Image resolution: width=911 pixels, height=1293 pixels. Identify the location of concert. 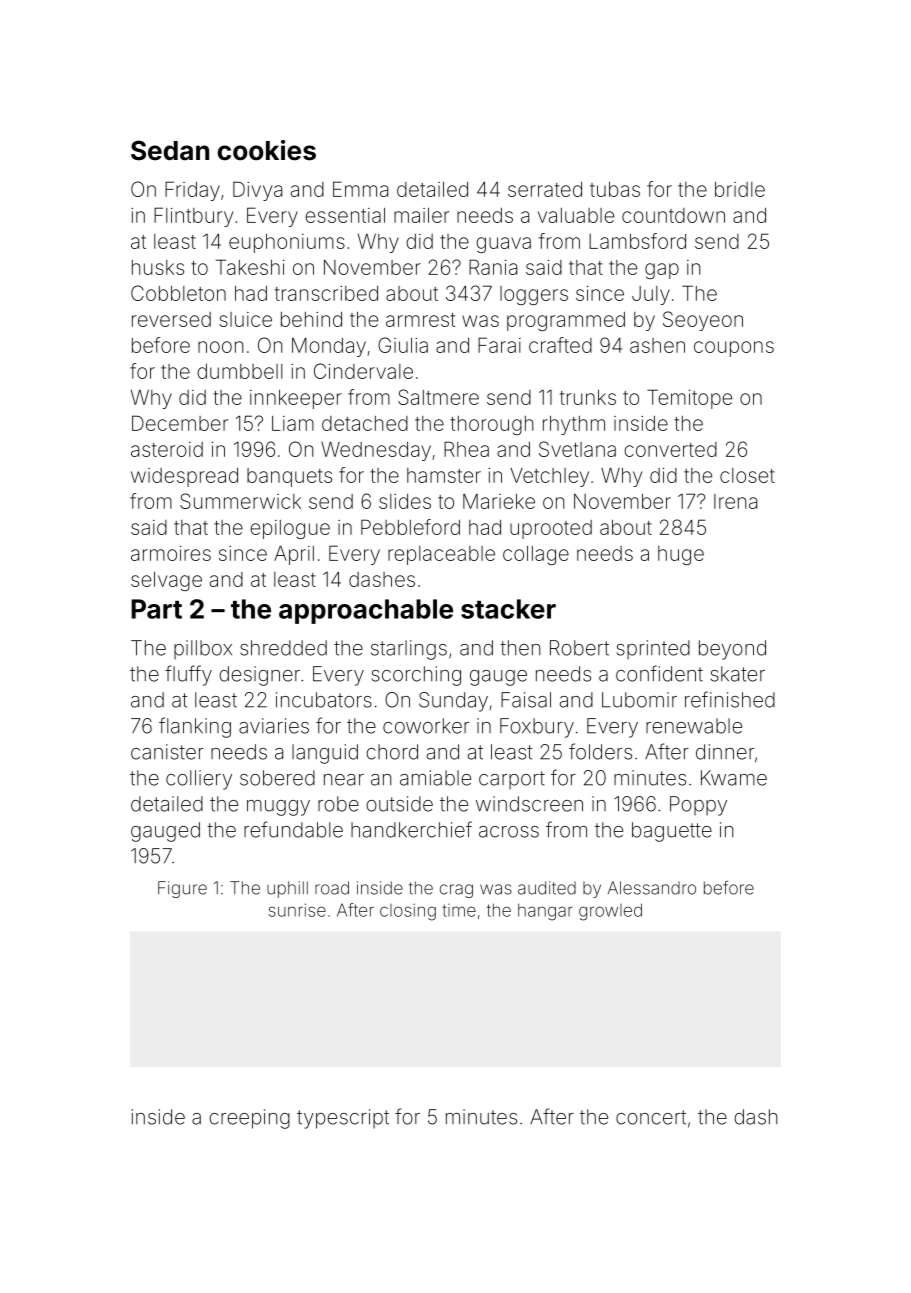
(651, 1117).
